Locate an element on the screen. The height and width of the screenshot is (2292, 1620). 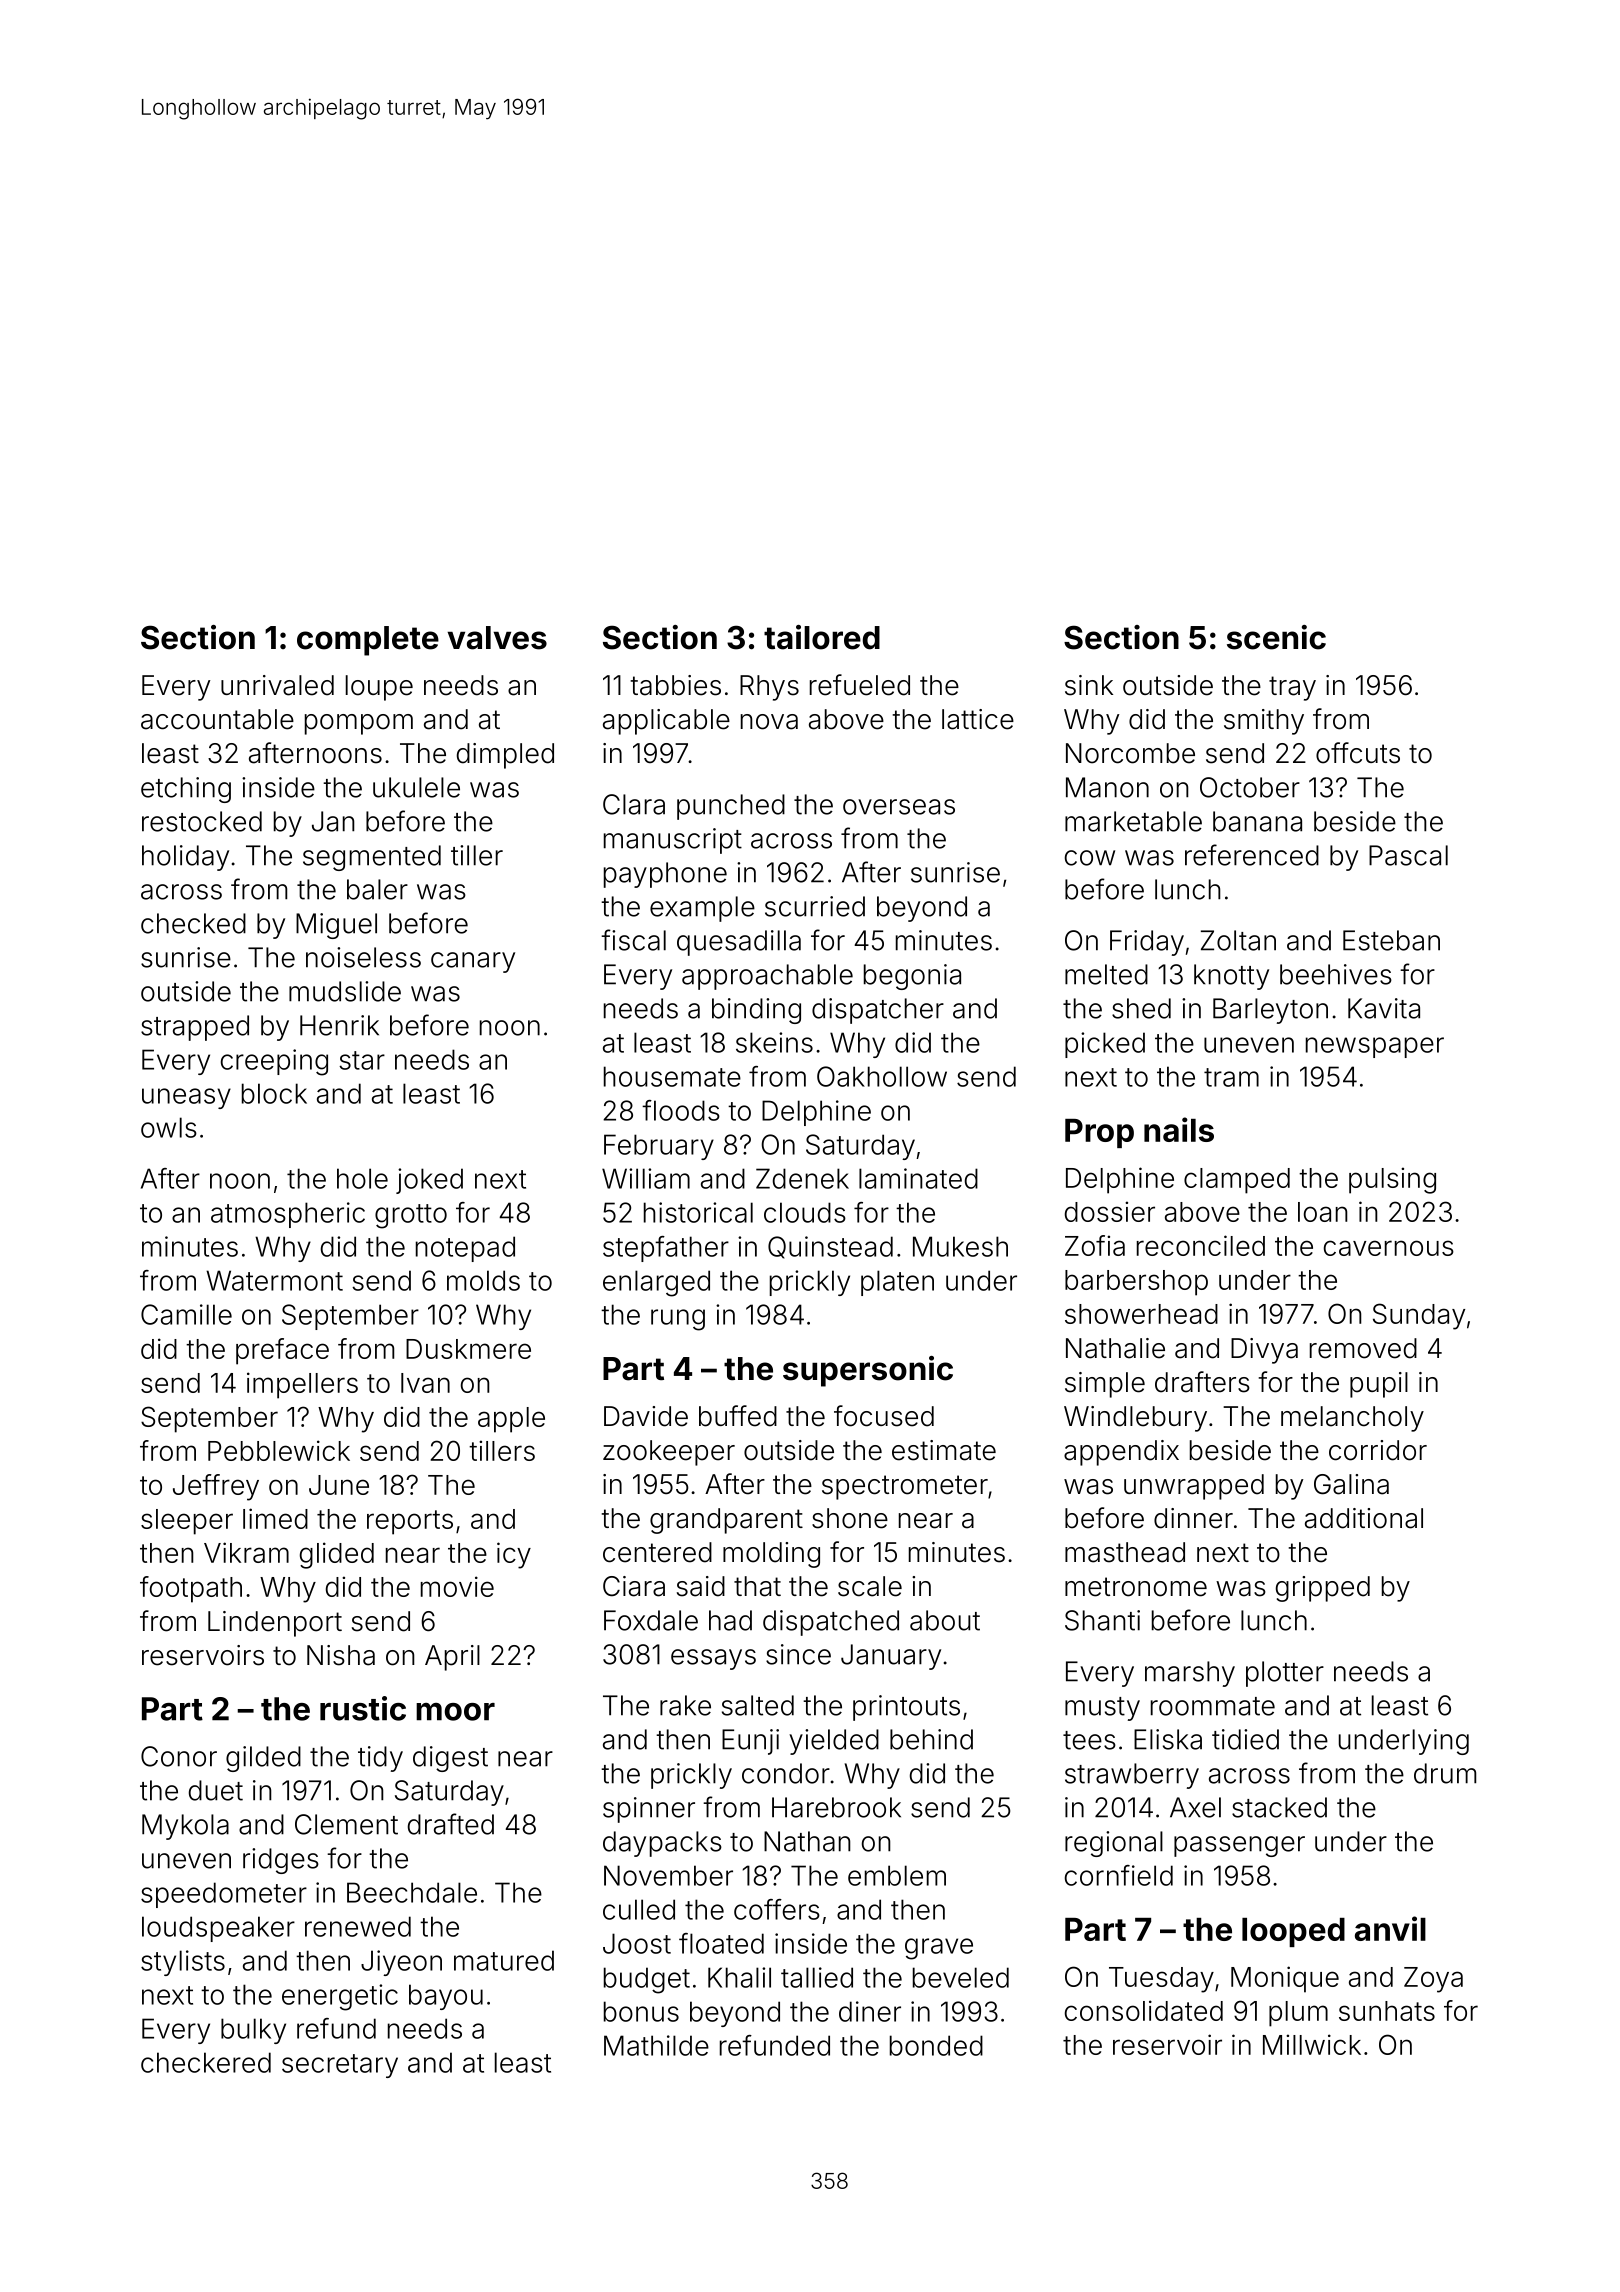
stepfather is located at coordinates (666, 1249).
